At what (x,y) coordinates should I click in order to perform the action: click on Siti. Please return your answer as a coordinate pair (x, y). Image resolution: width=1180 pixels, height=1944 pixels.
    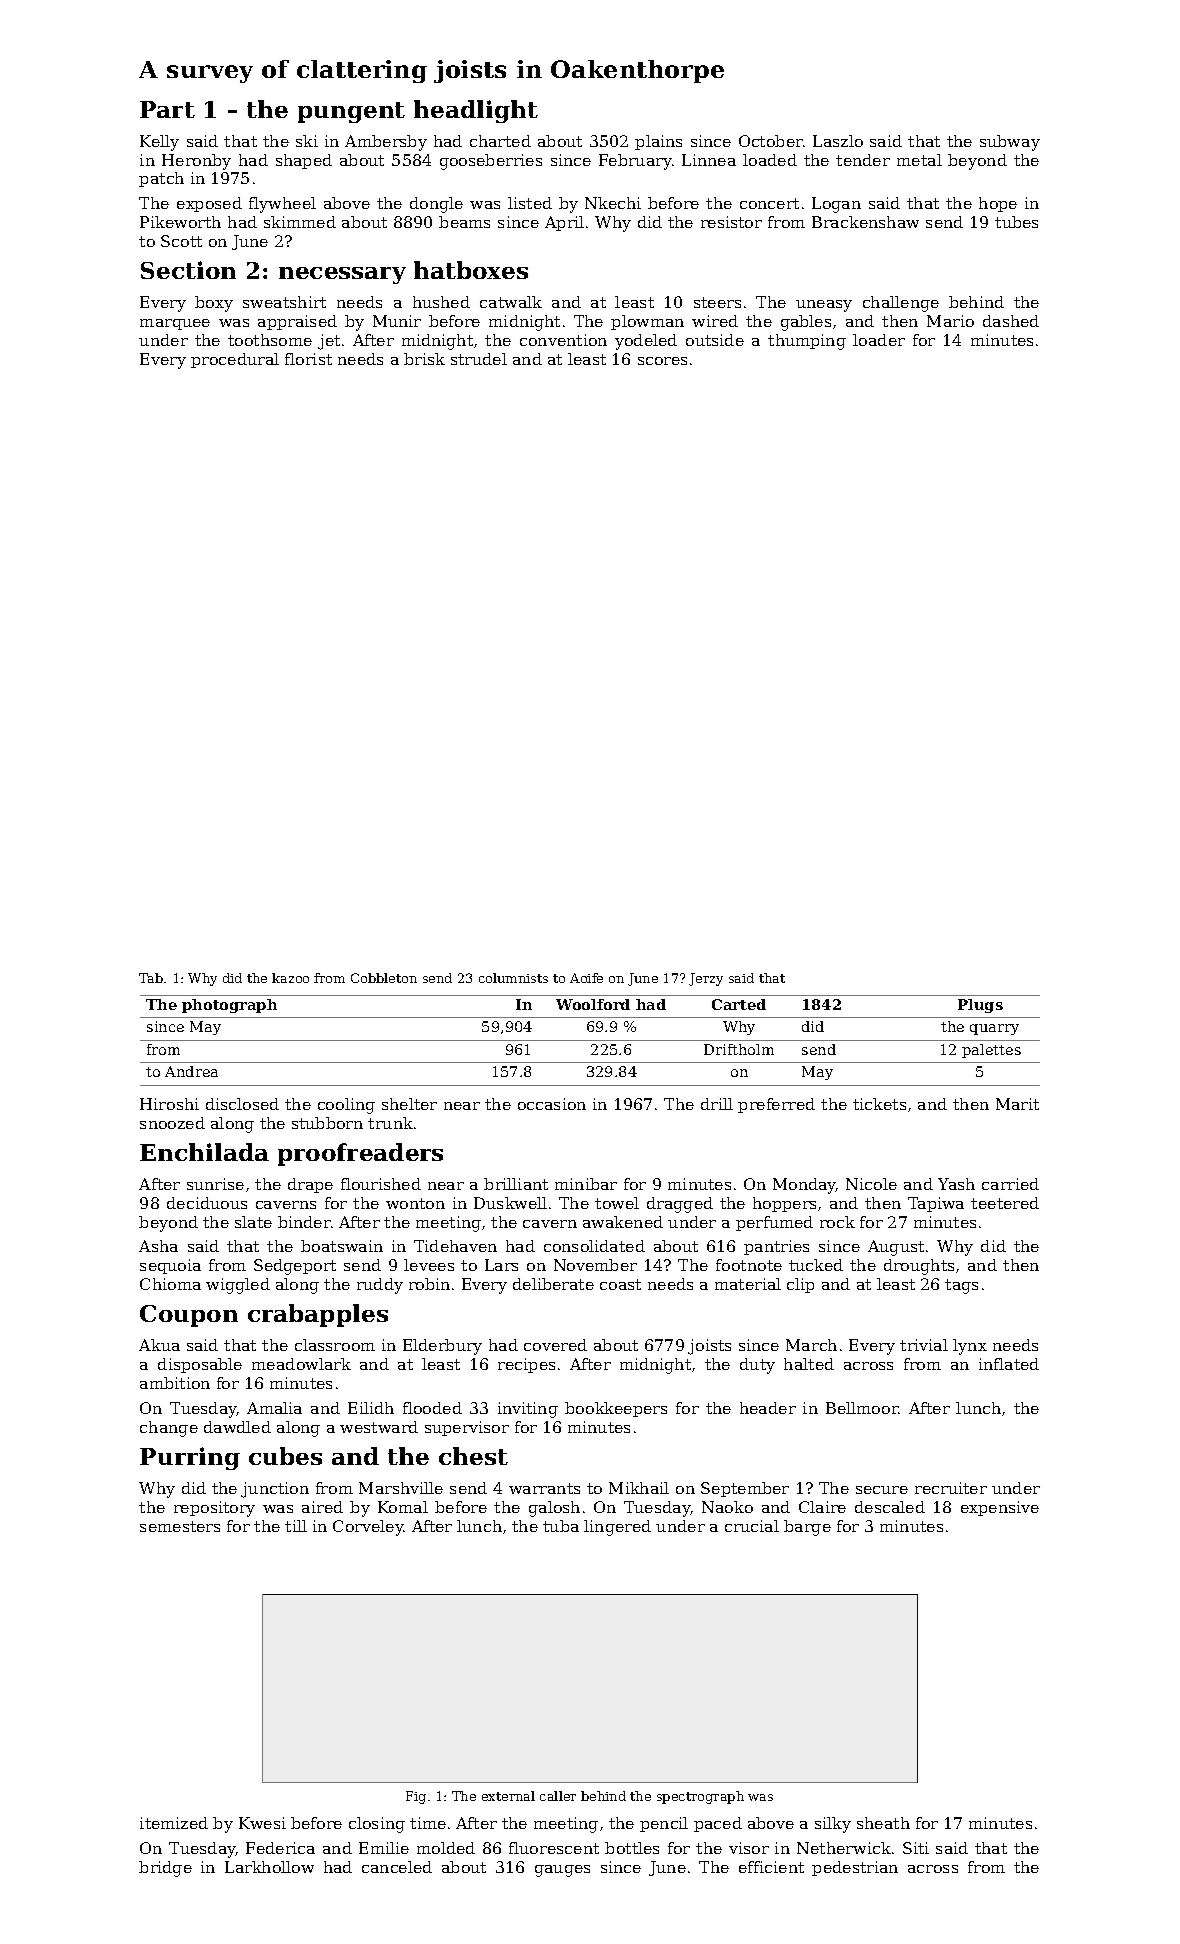
    Looking at the image, I should click on (916, 1848).
